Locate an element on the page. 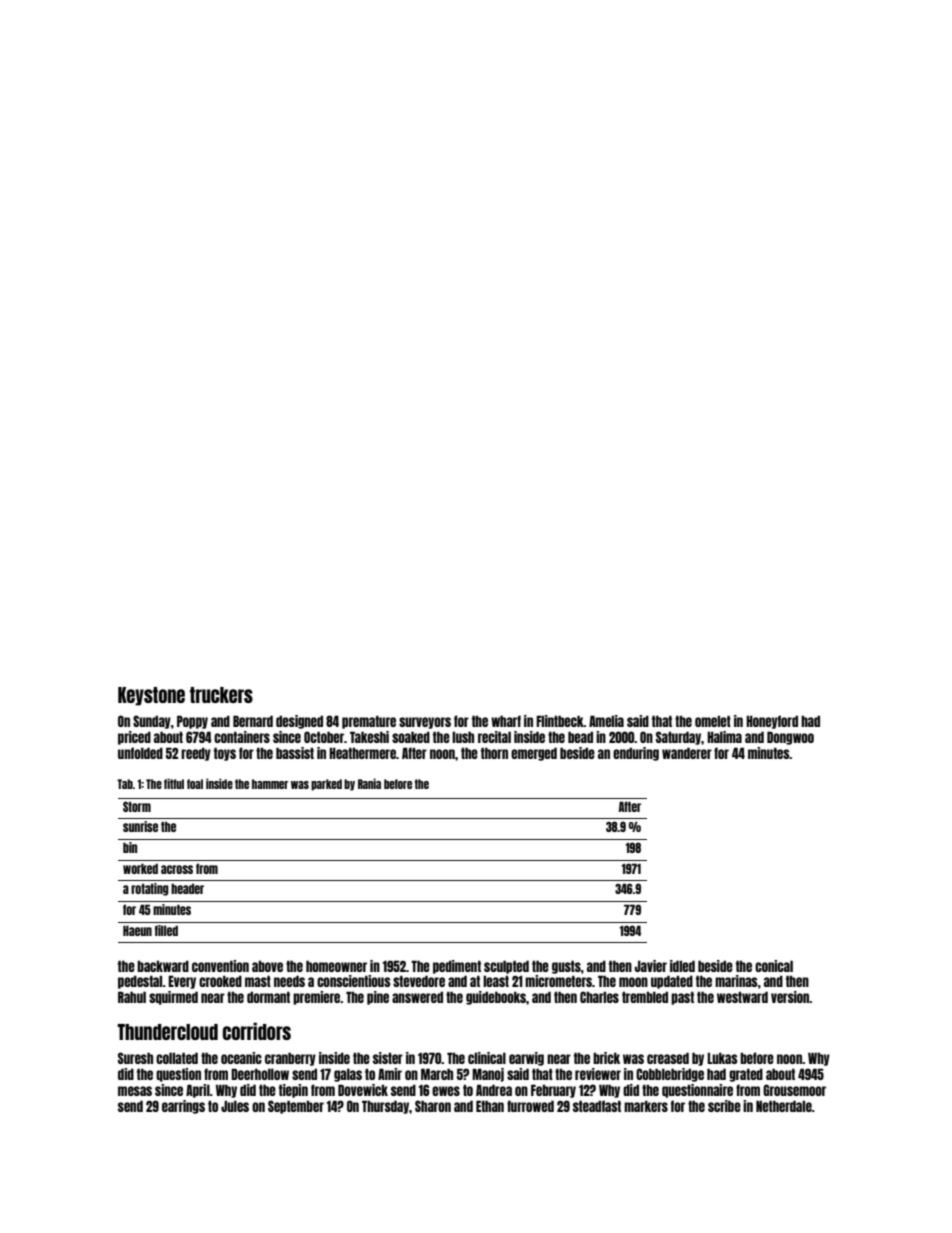 The width and height of the document is (952, 1233). wanderer is located at coordinates (687, 753).
